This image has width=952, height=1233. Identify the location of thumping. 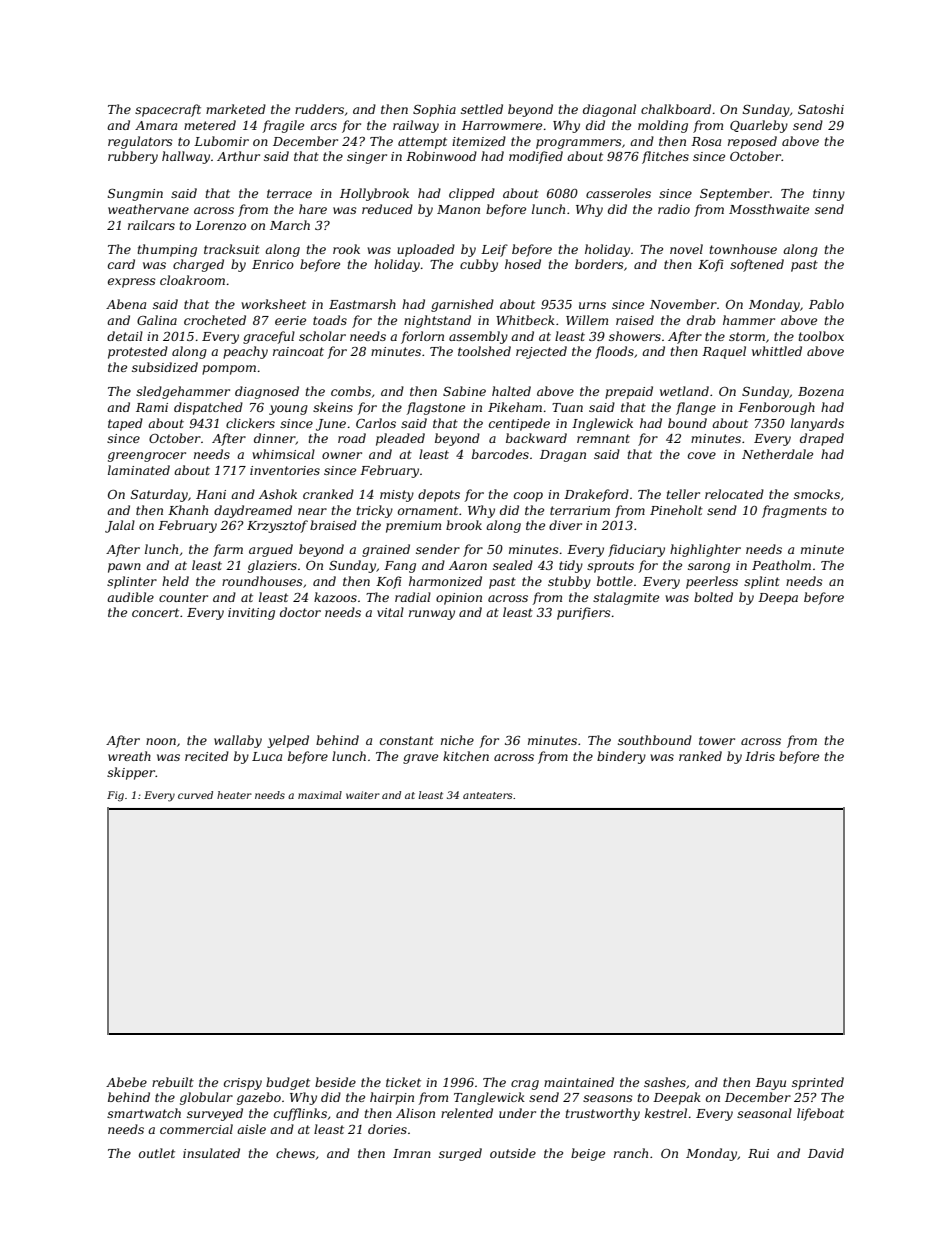
(167, 250).
